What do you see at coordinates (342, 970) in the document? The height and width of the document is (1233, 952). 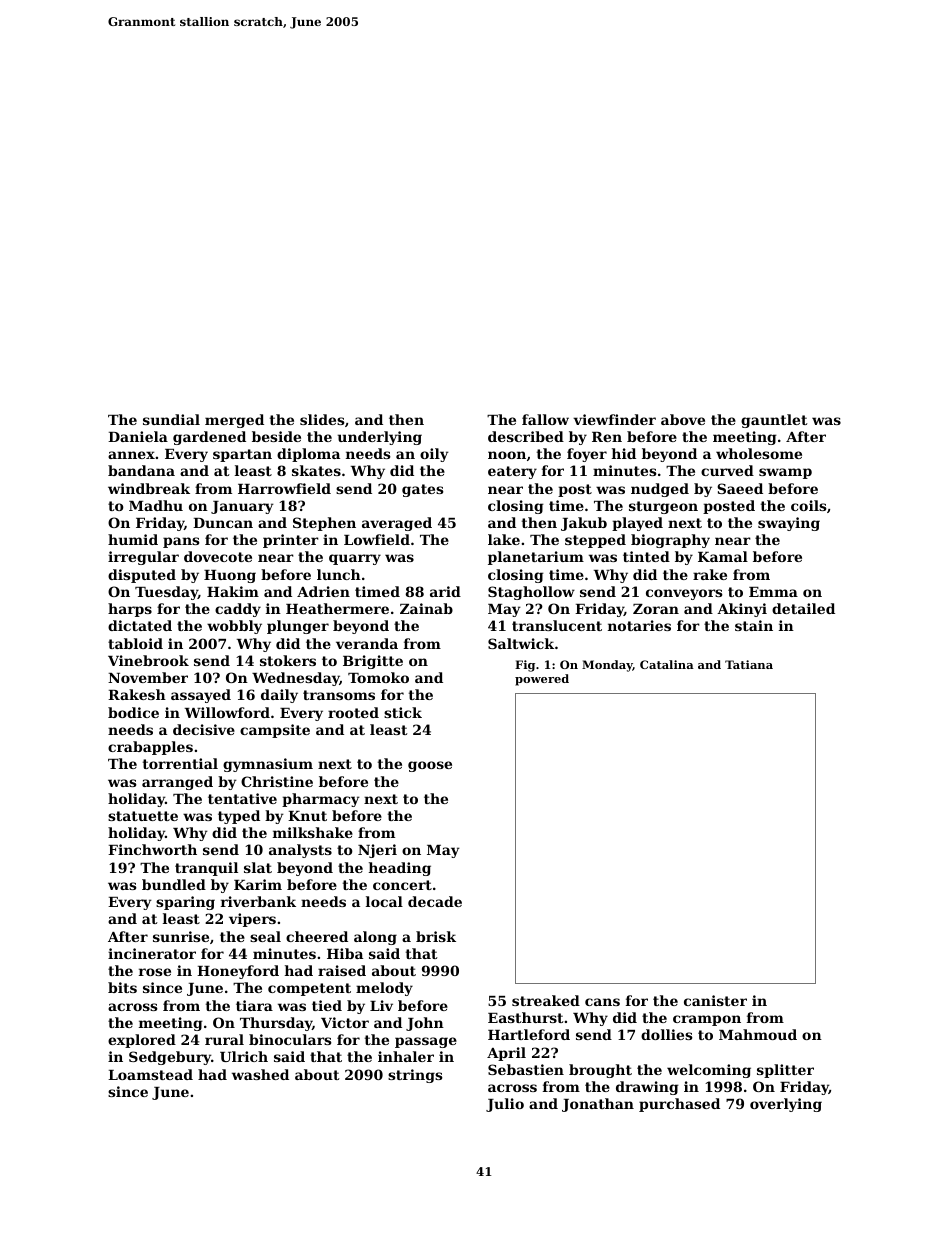 I see `raised` at bounding box center [342, 970].
